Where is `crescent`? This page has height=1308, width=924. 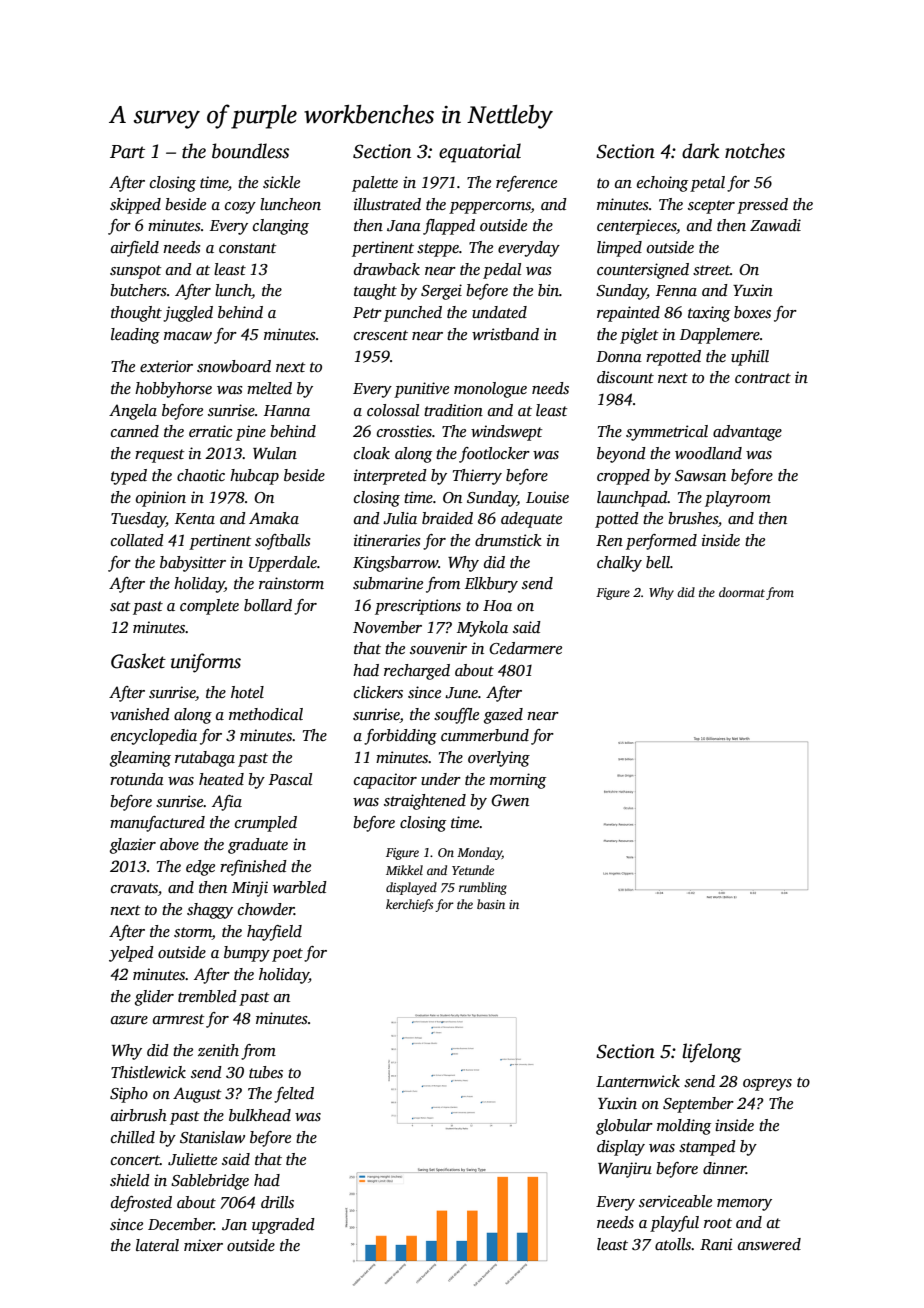
crescent is located at coordinates (381, 335).
